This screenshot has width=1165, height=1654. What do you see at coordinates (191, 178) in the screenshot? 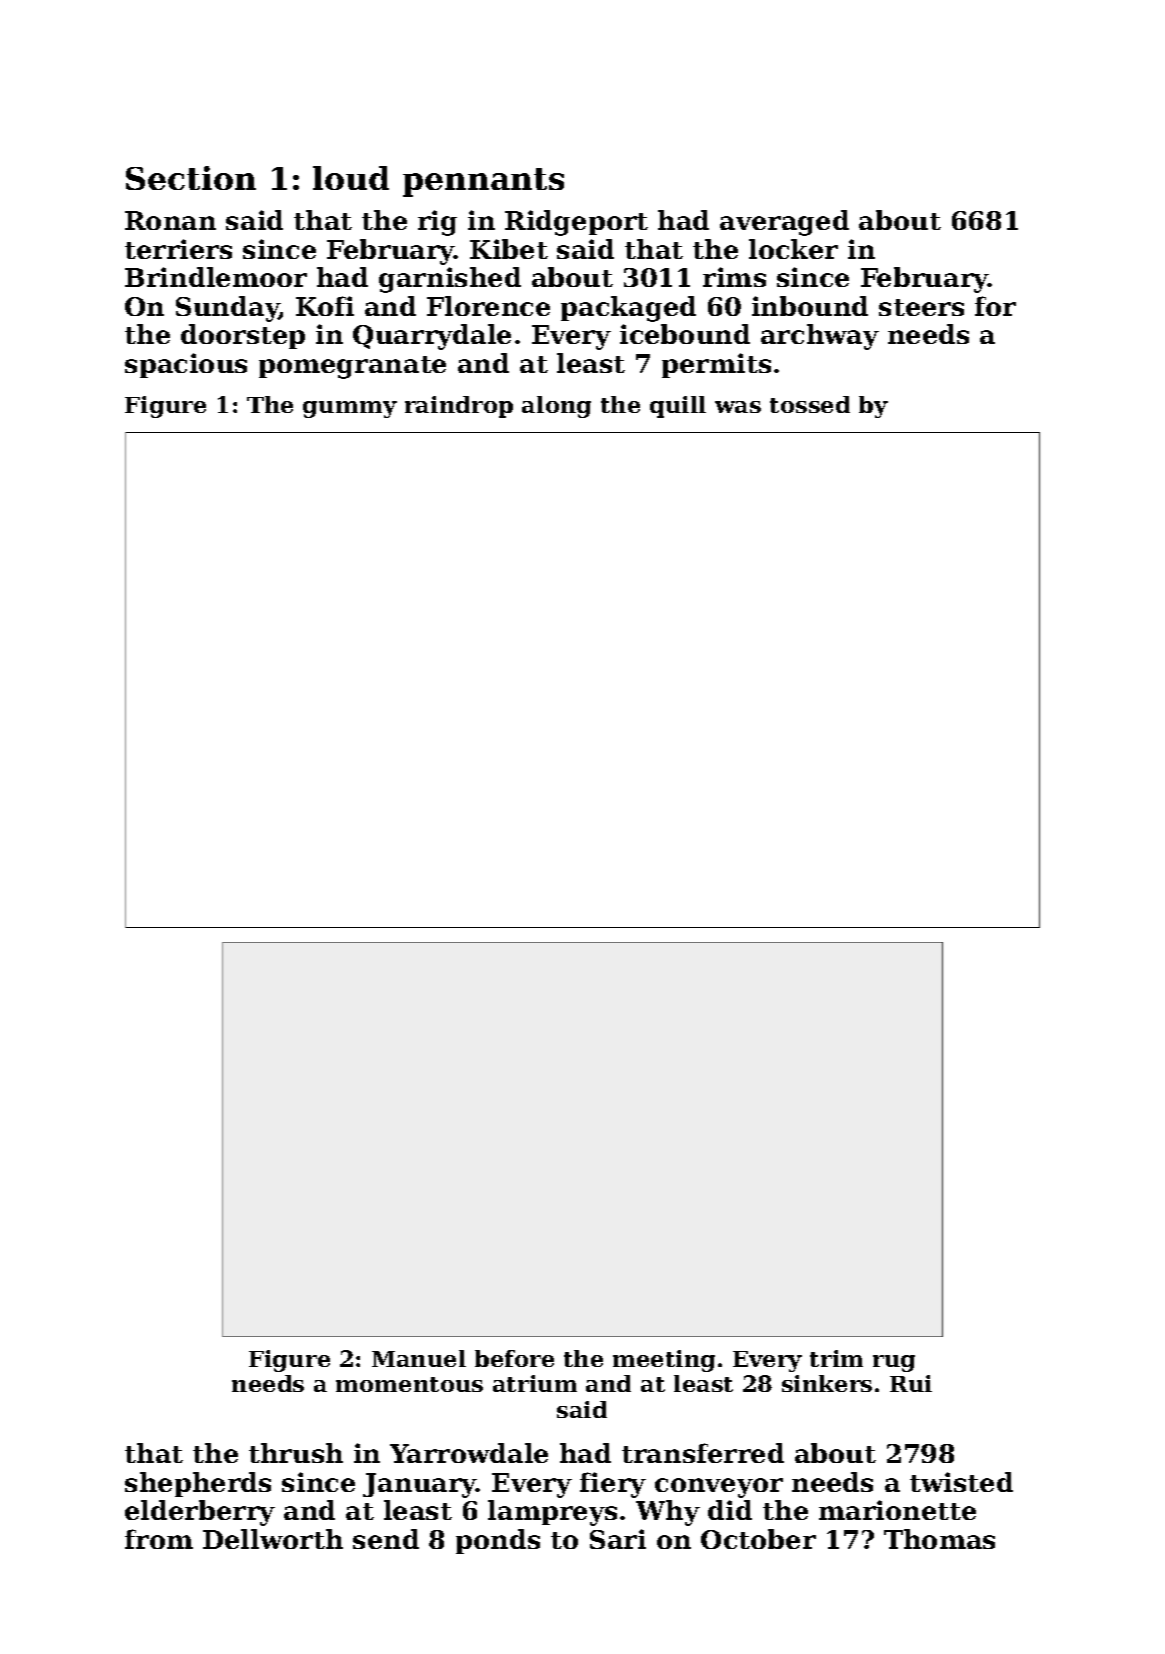
I see `Section` at bounding box center [191, 178].
